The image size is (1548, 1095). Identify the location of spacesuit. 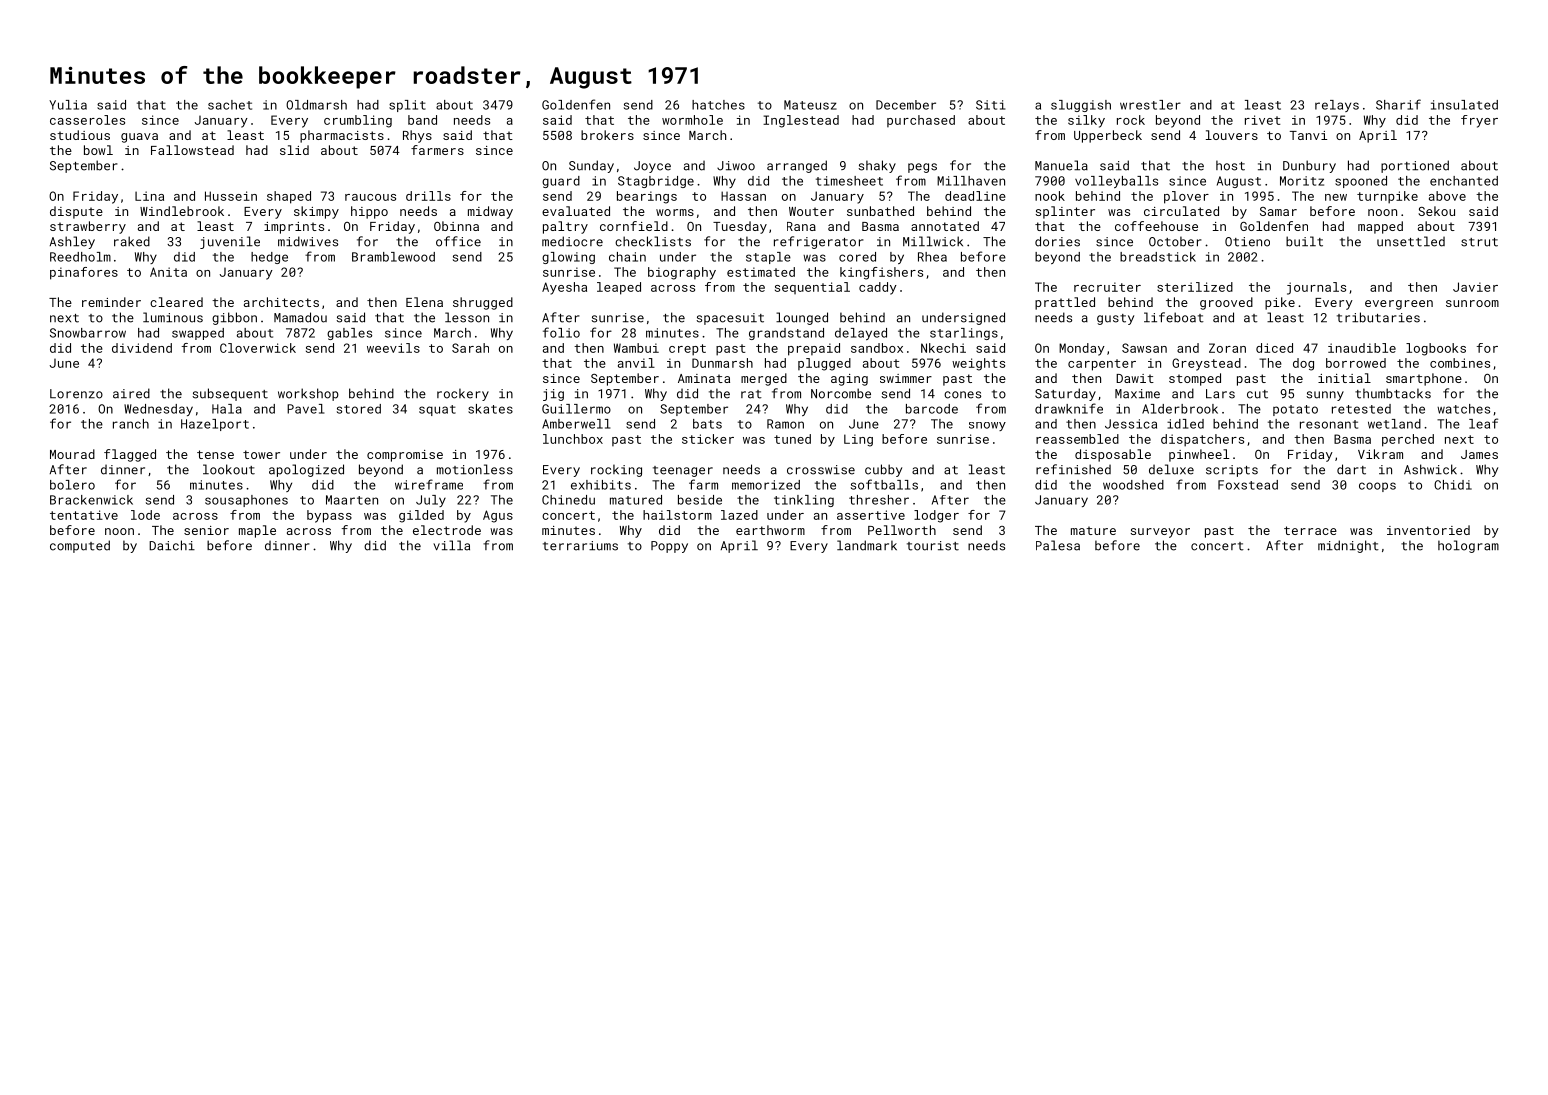
(730, 319).
